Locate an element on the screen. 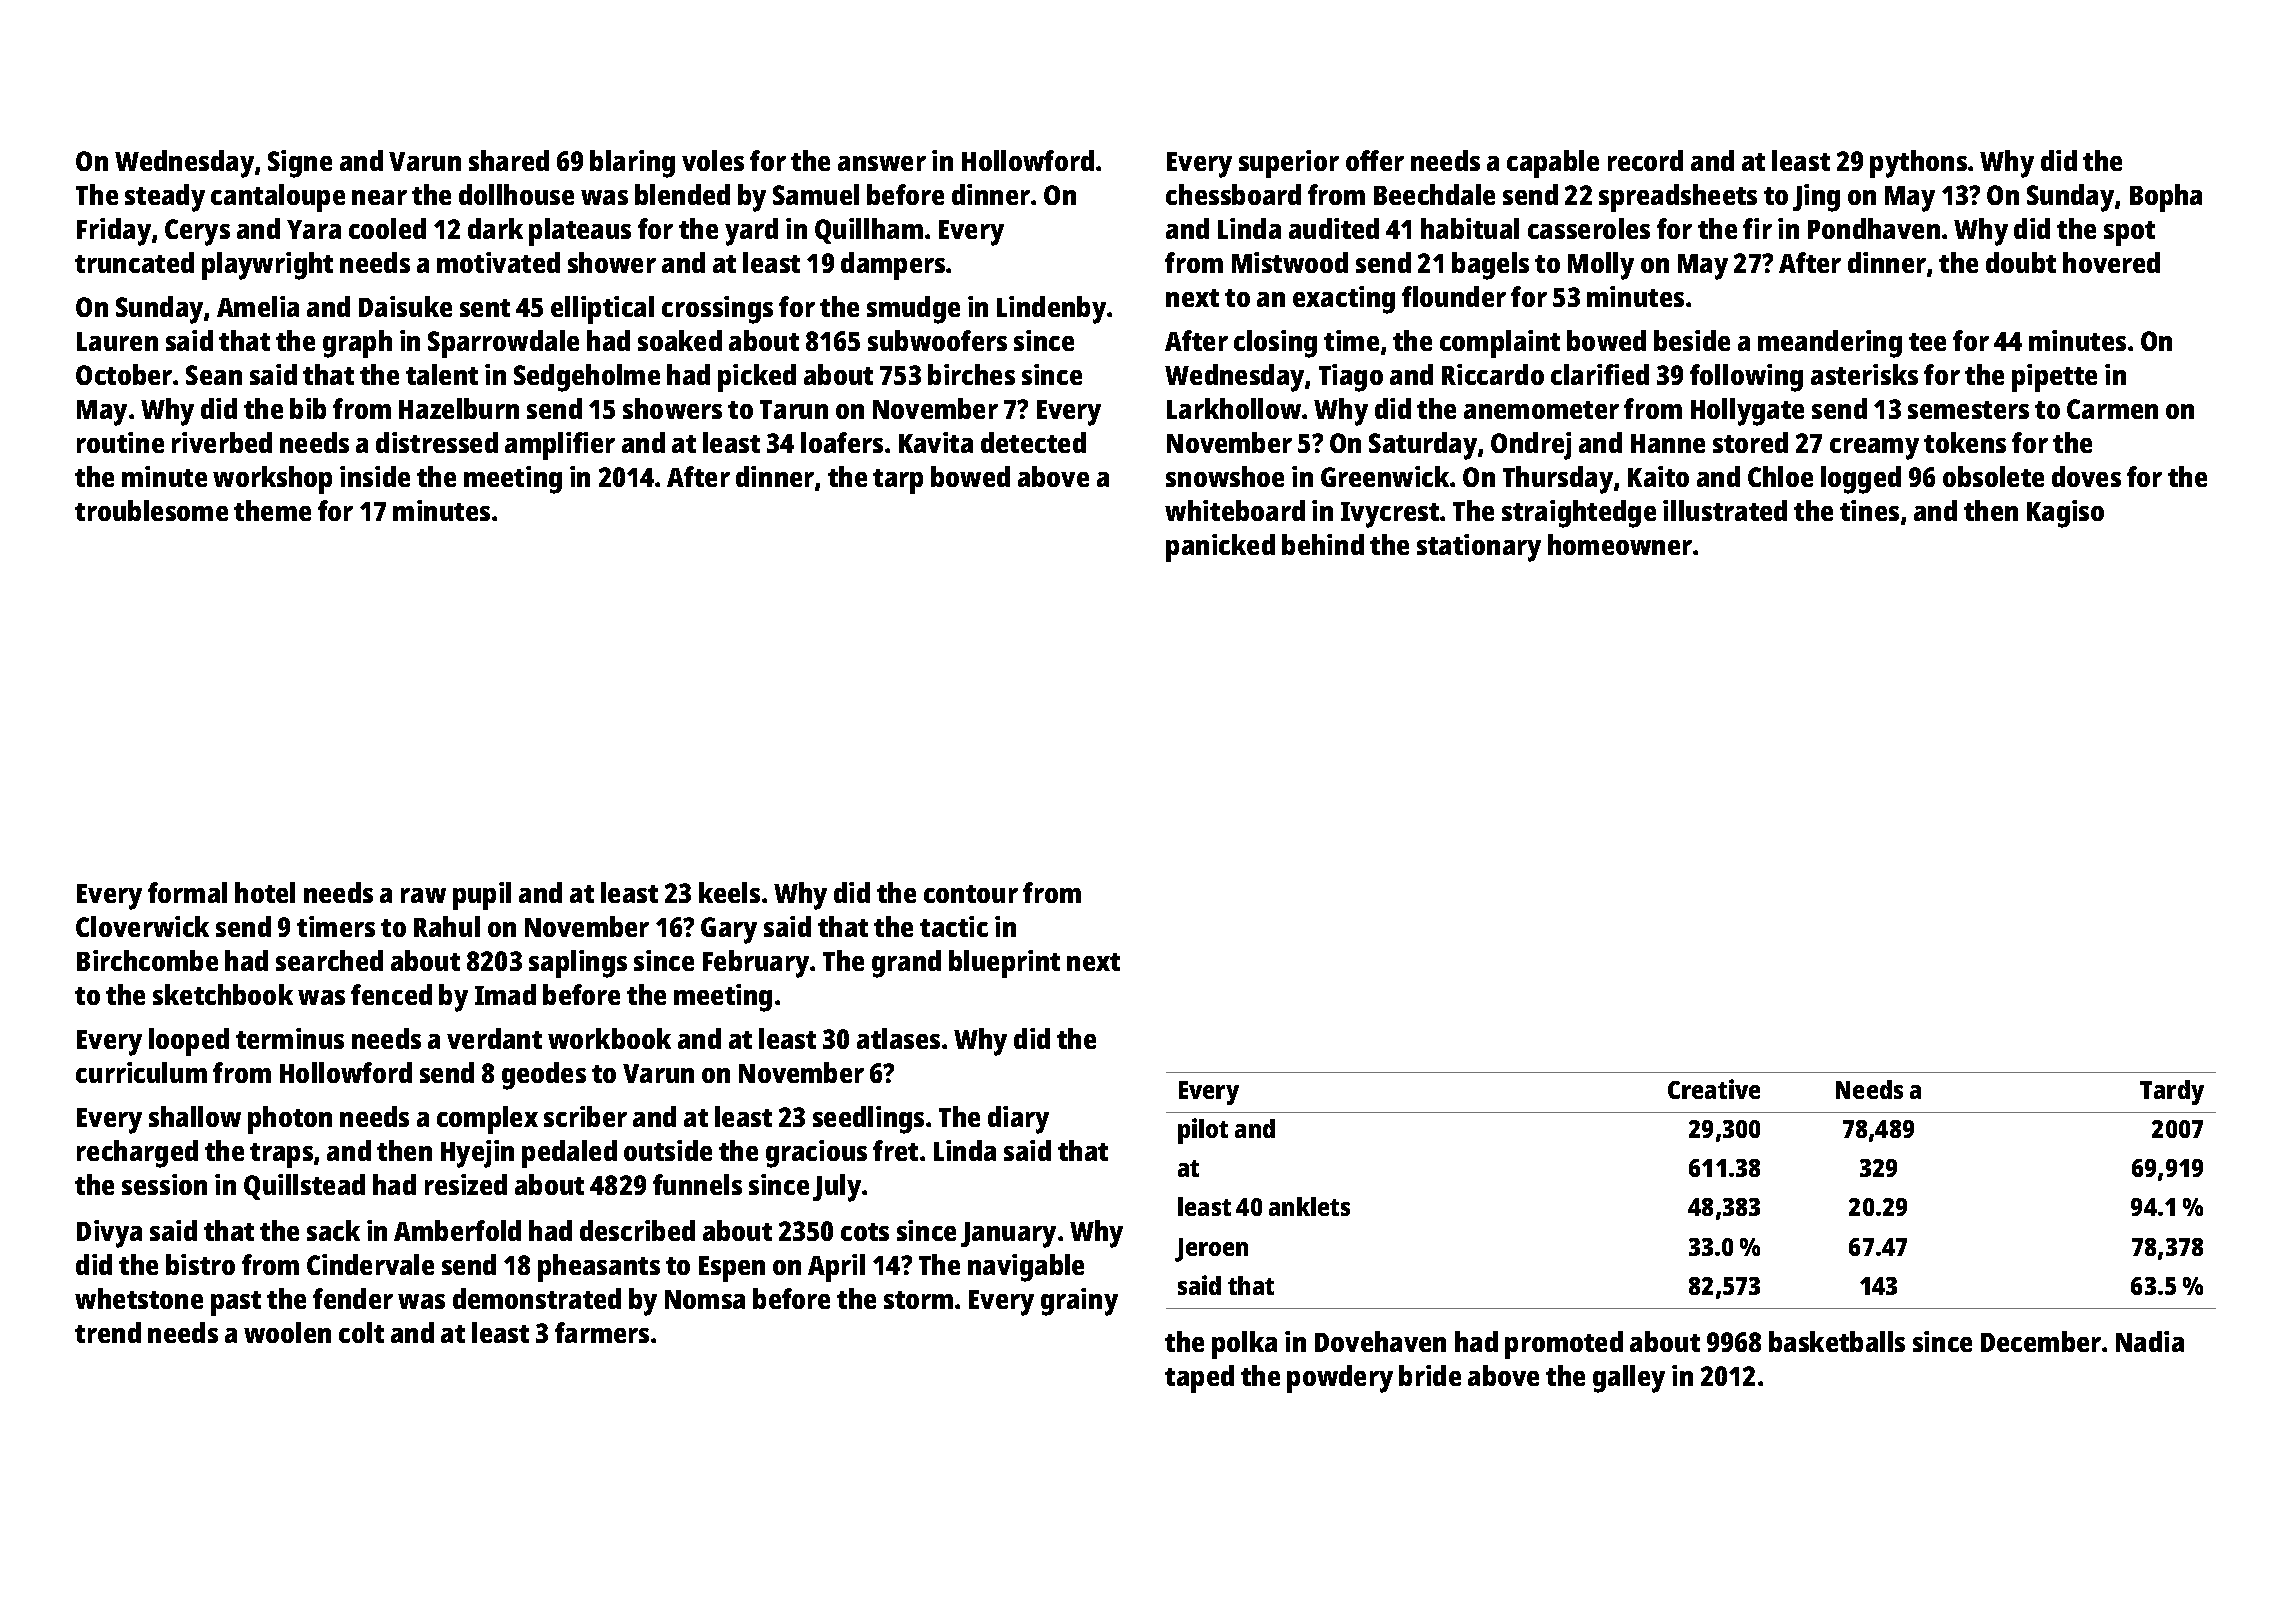 This screenshot has height=1620, width=2292. anklets is located at coordinates (1309, 1206).
